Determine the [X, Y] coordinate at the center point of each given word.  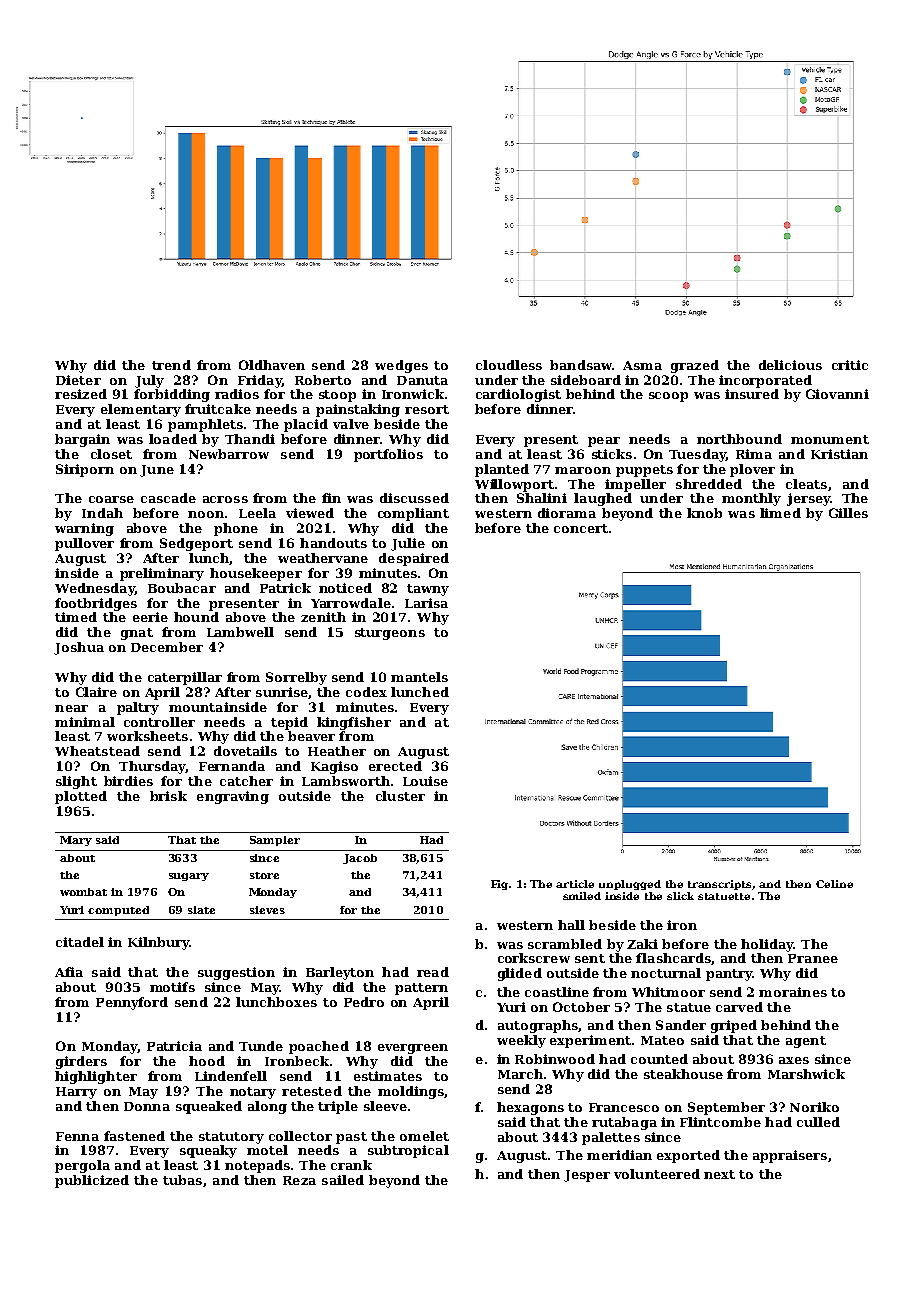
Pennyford [132, 1003]
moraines [793, 992]
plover [752, 470]
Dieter [78, 380]
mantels [419, 677]
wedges [401, 366]
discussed [414, 498]
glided [520, 974]
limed [780, 513]
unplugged [630, 885]
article [575, 884]
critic [850, 365]
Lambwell [240, 632]
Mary [76, 841]
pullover [84, 544]
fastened [134, 1136]
